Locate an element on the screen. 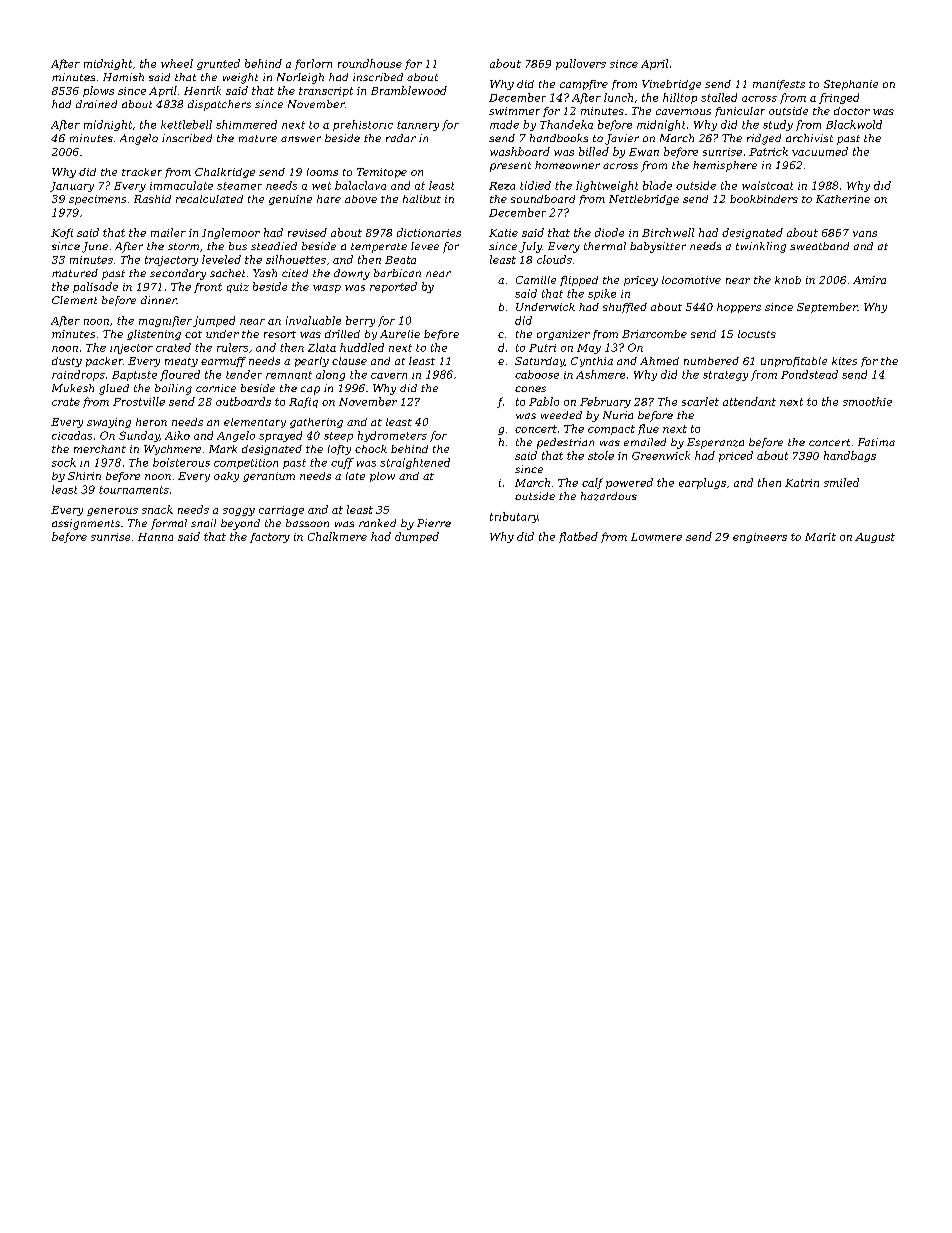  packer is located at coordinates (104, 362).
